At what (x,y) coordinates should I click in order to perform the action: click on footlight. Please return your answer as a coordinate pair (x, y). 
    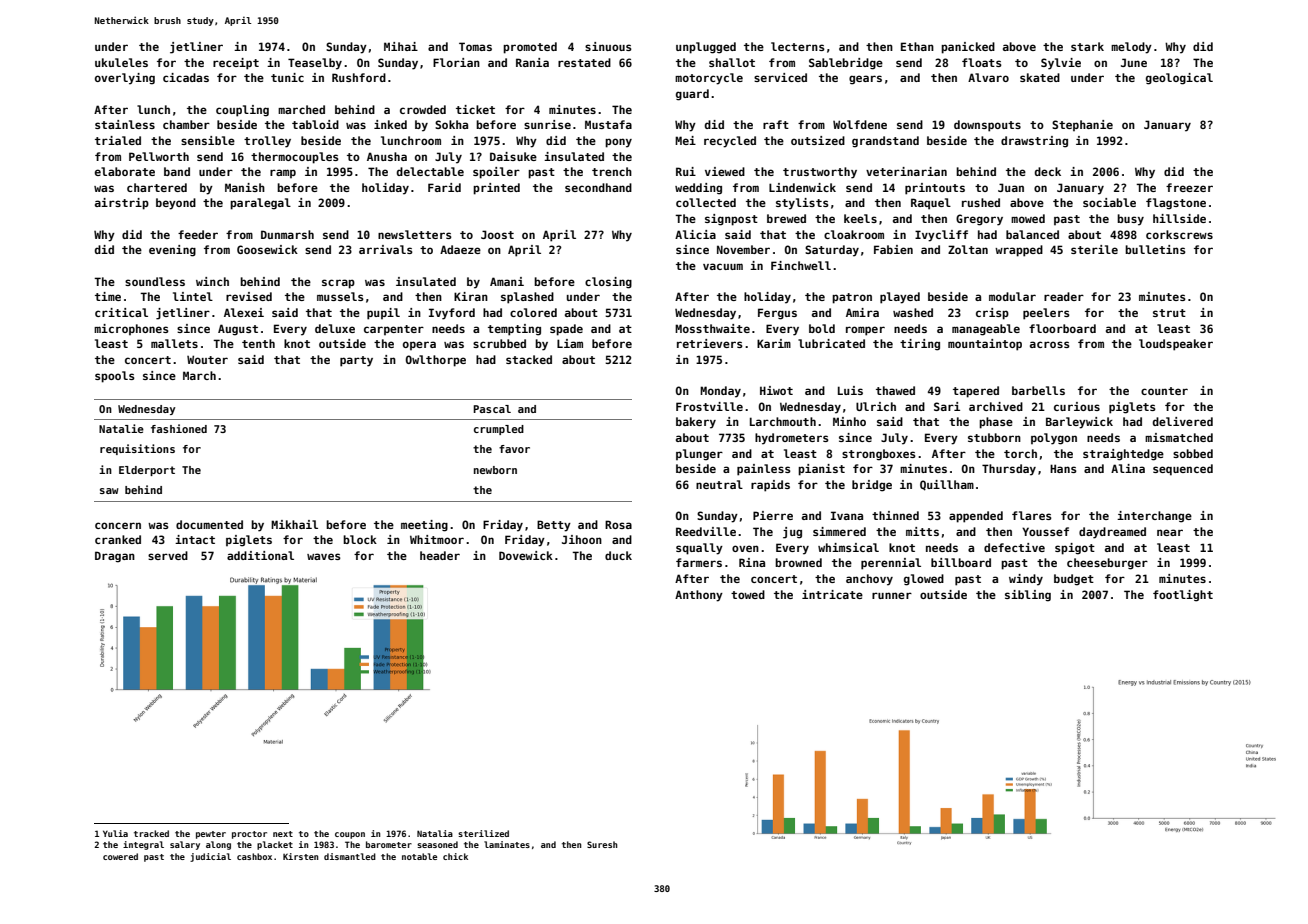
    Looking at the image, I should click on (1183, 596).
